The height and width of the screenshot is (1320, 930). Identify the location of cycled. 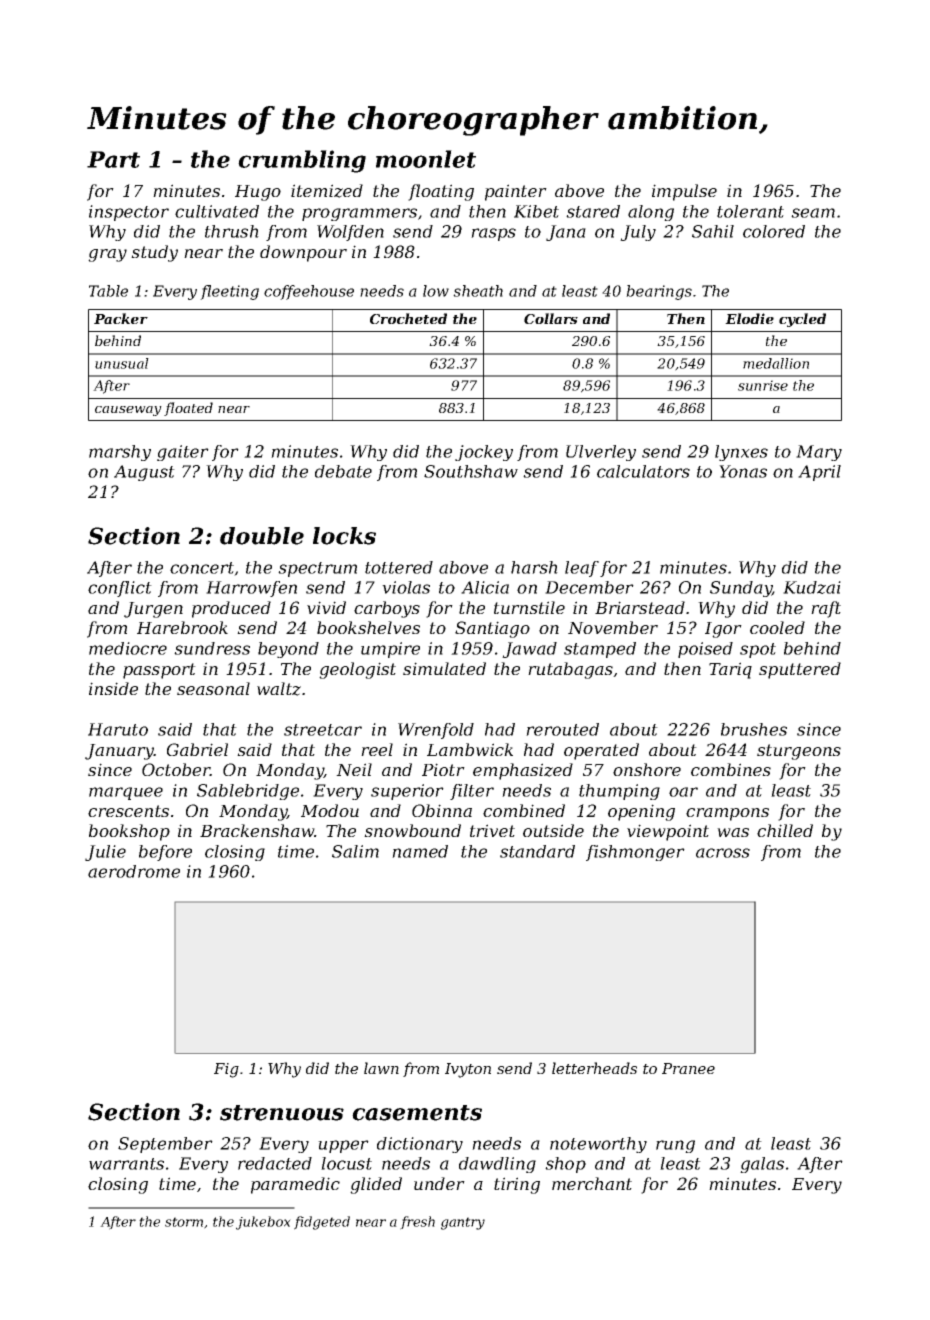
(802, 320).
